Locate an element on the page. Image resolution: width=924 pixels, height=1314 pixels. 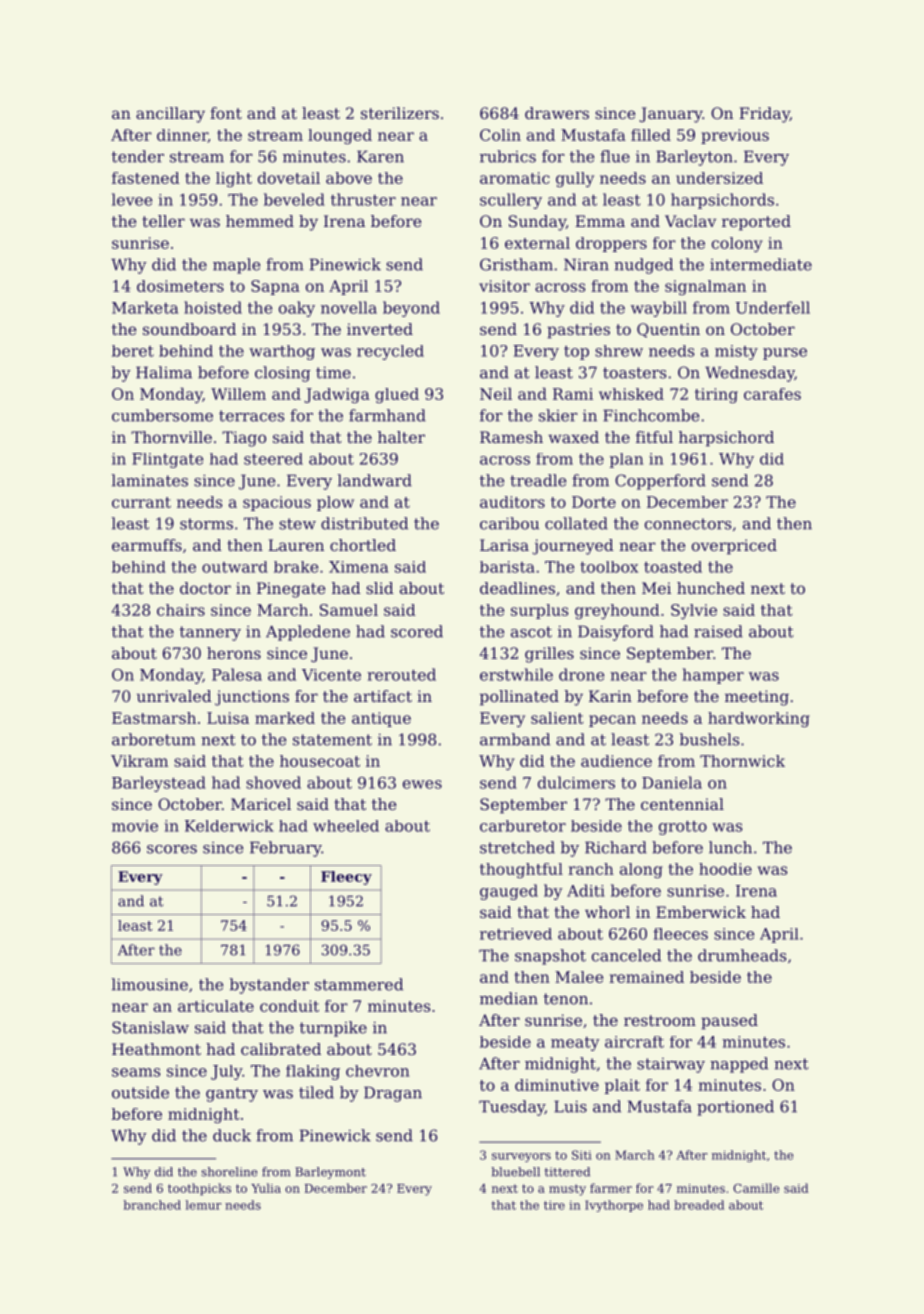
font is located at coordinates (226, 113).
